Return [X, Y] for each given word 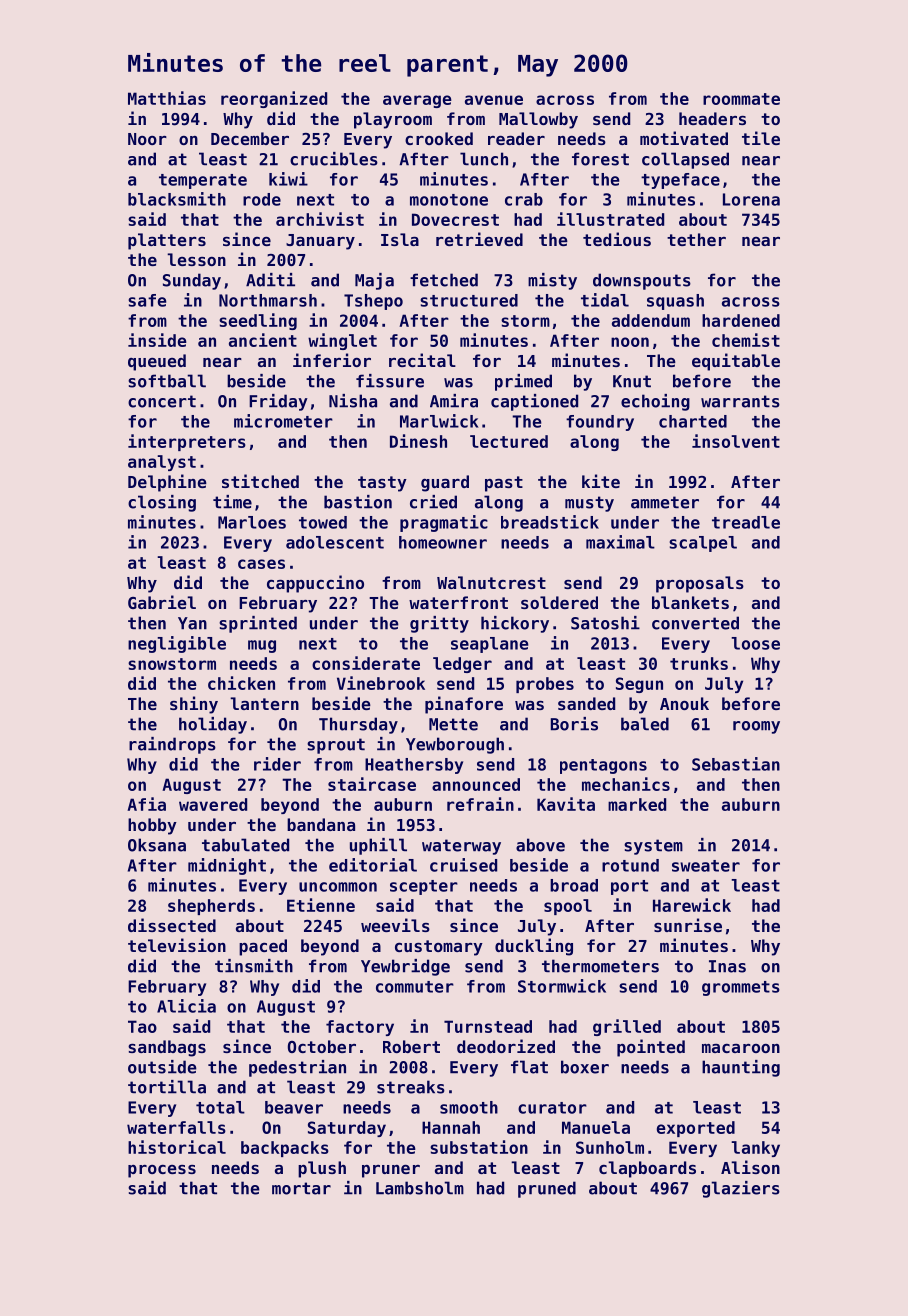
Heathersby [414, 766]
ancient [263, 340]
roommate [741, 99]
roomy [756, 727]
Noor [147, 139]
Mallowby [538, 120]
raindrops [172, 745]
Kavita [566, 804]
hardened [741, 320]
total [220, 1107]
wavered [213, 804]
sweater [706, 866]
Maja [374, 281]
